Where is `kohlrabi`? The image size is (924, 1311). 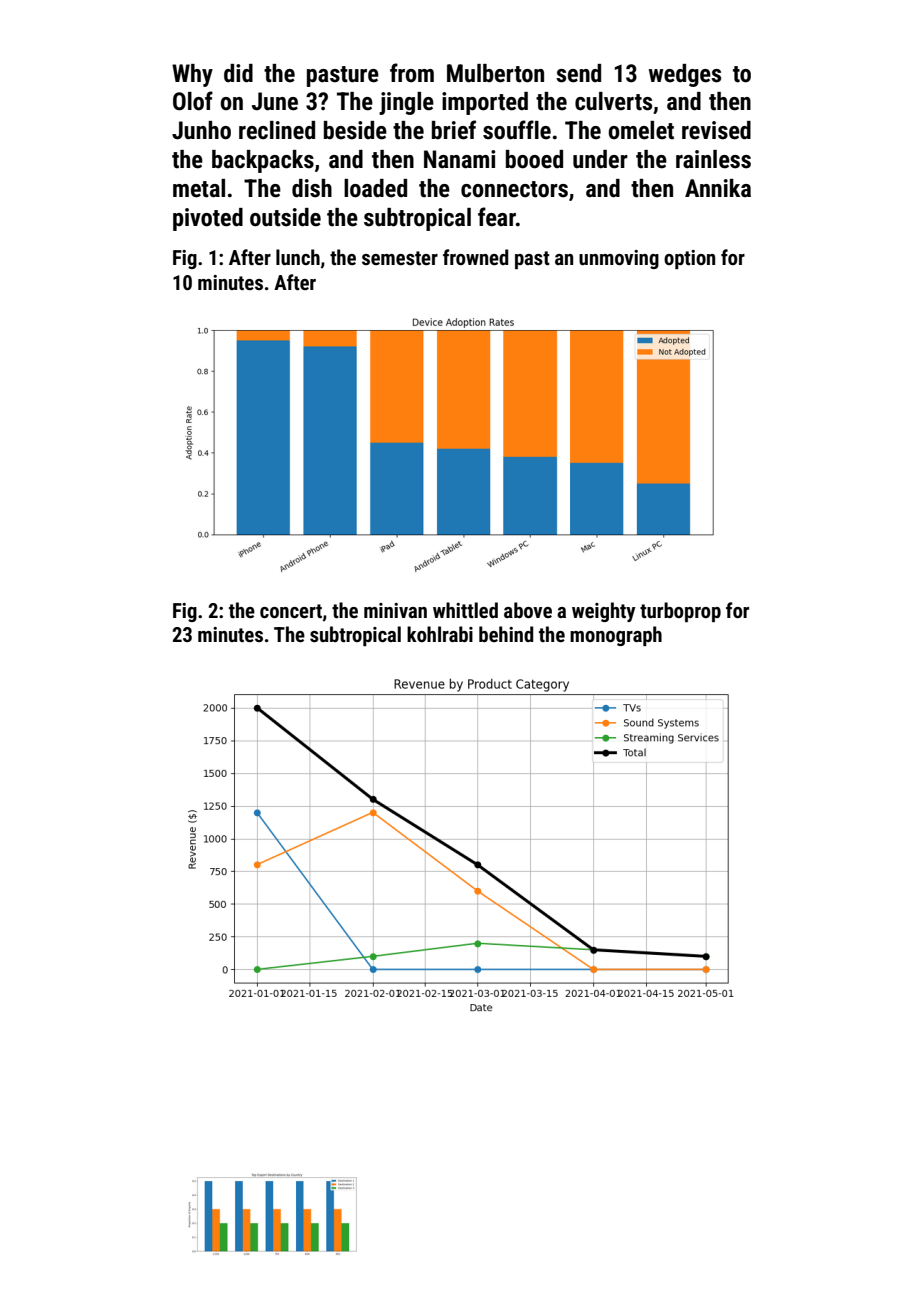 kohlrabi is located at coordinates (440, 634).
